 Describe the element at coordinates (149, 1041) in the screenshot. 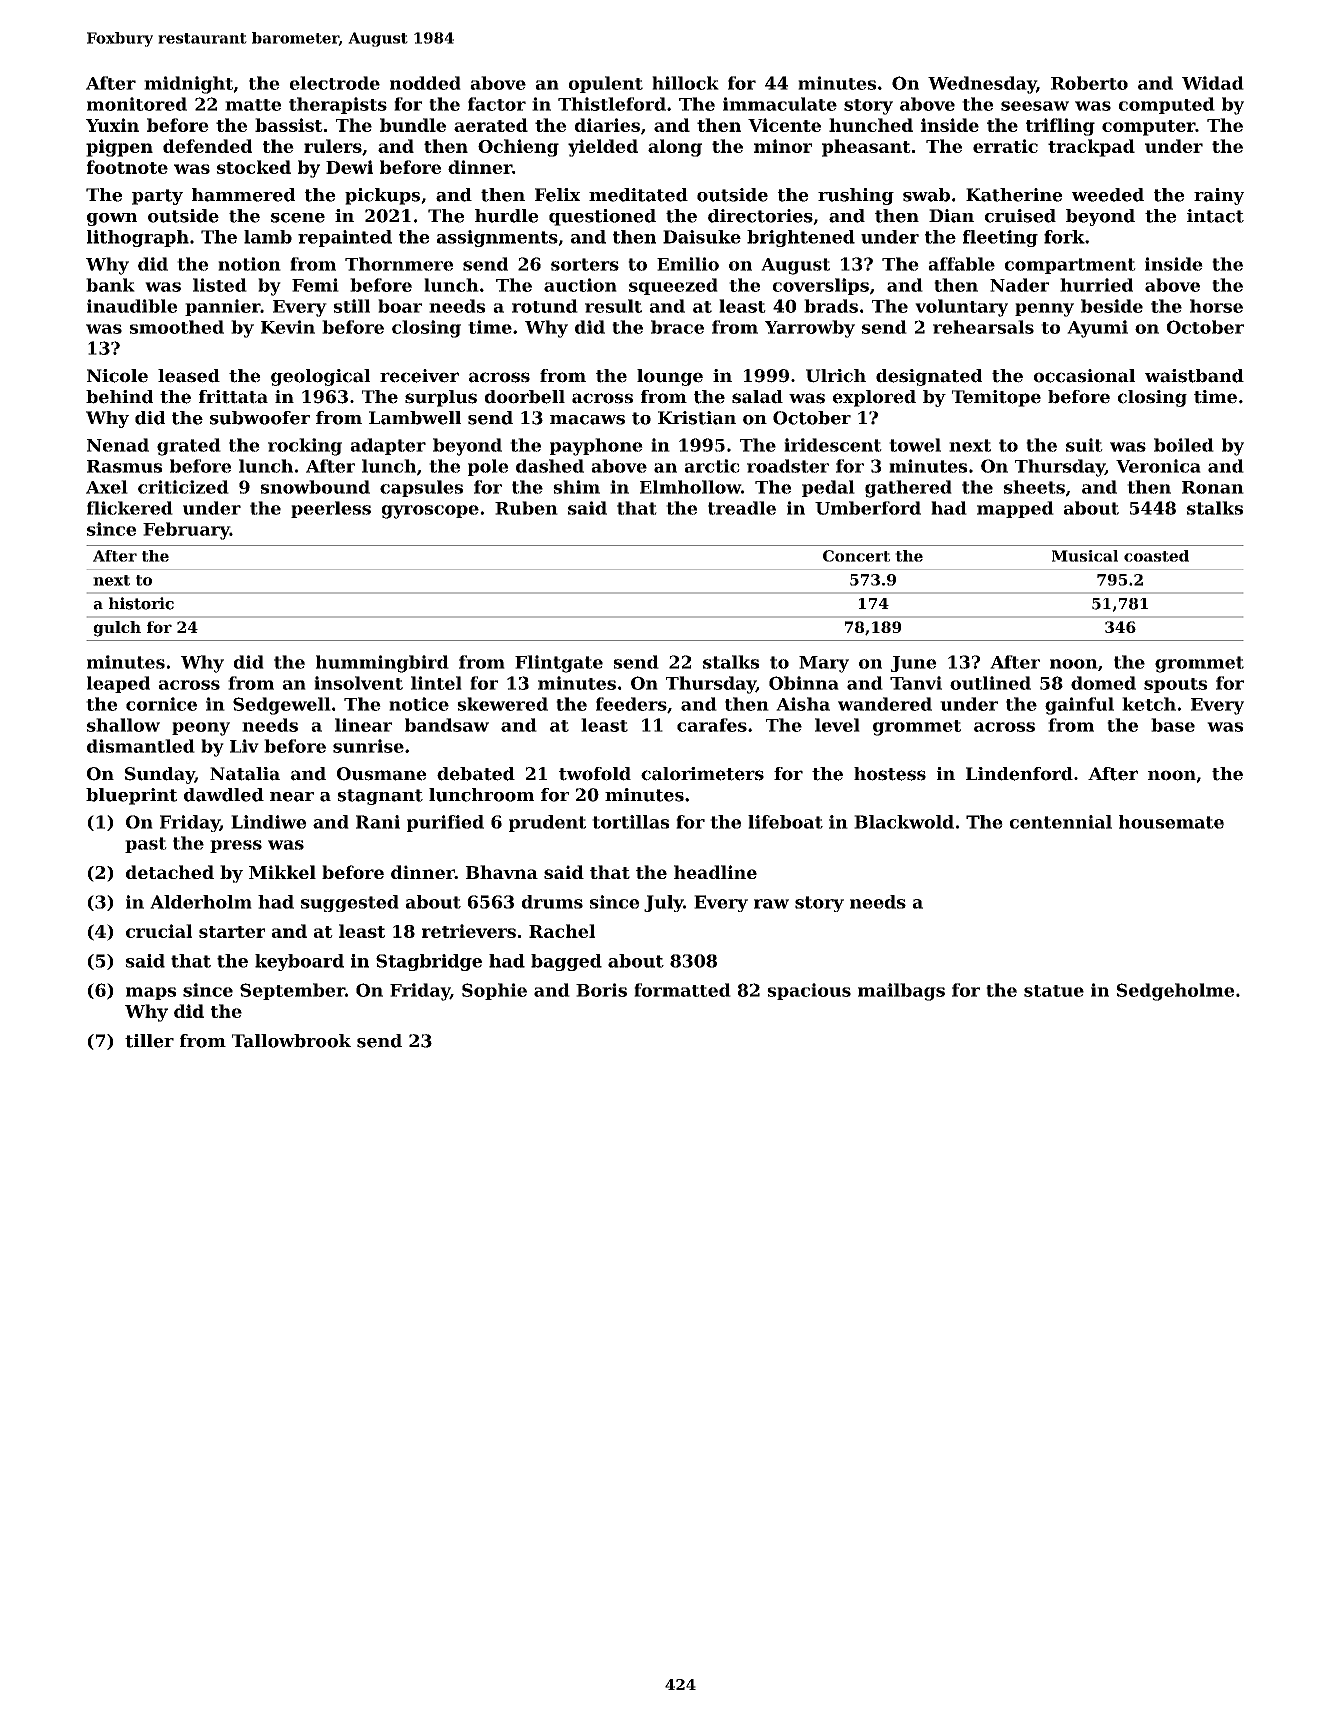

I see `tiller` at that location.
